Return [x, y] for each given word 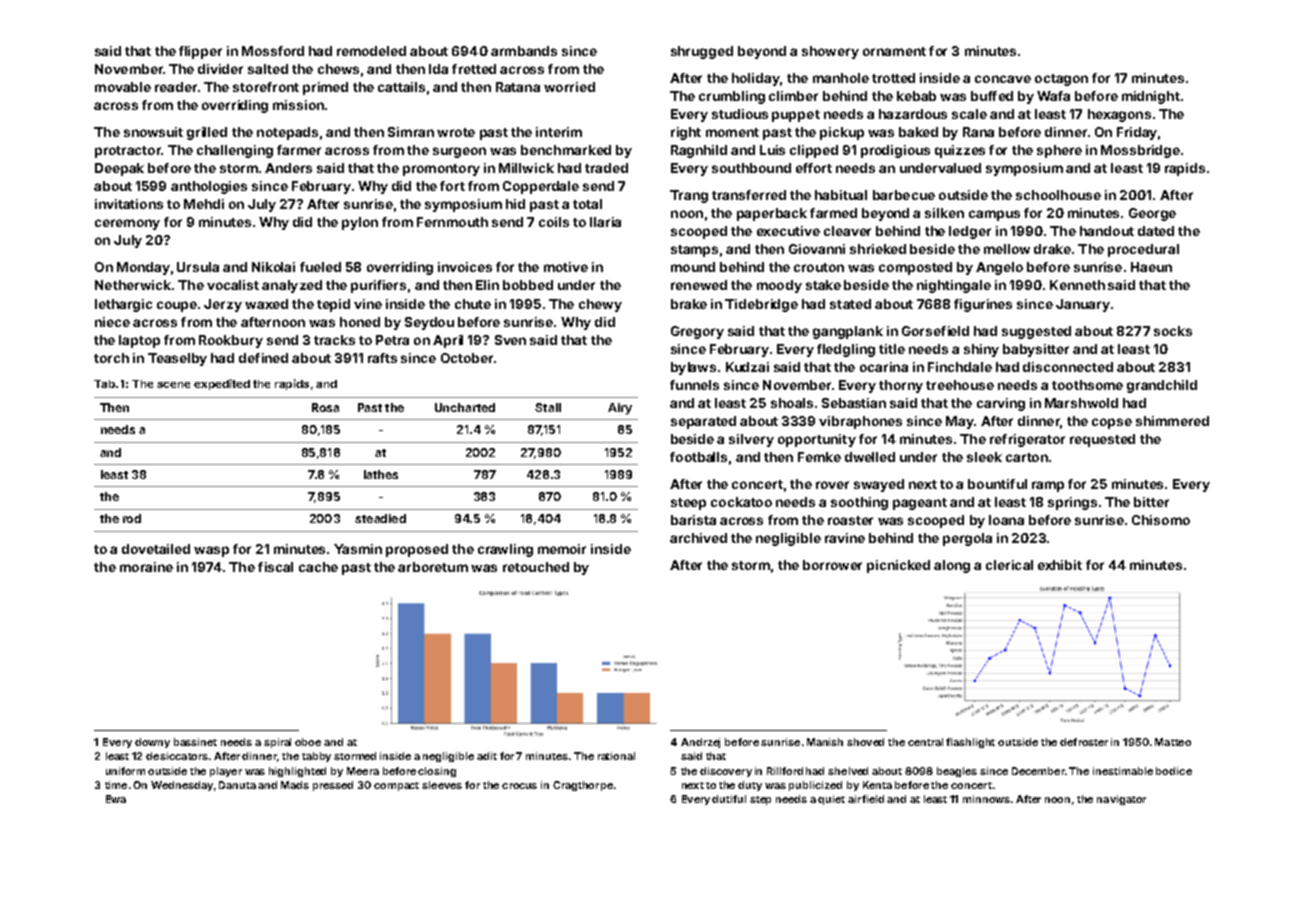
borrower [832, 565]
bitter [1151, 502]
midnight [1151, 97]
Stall [548, 407]
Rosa [325, 407]
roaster [850, 520]
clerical [1009, 565]
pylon [360, 223]
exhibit [1060, 565]
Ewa [116, 799]
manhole [841, 78]
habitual [841, 195]
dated [1156, 231]
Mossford [273, 51]
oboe [308, 742]
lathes [381, 474]
